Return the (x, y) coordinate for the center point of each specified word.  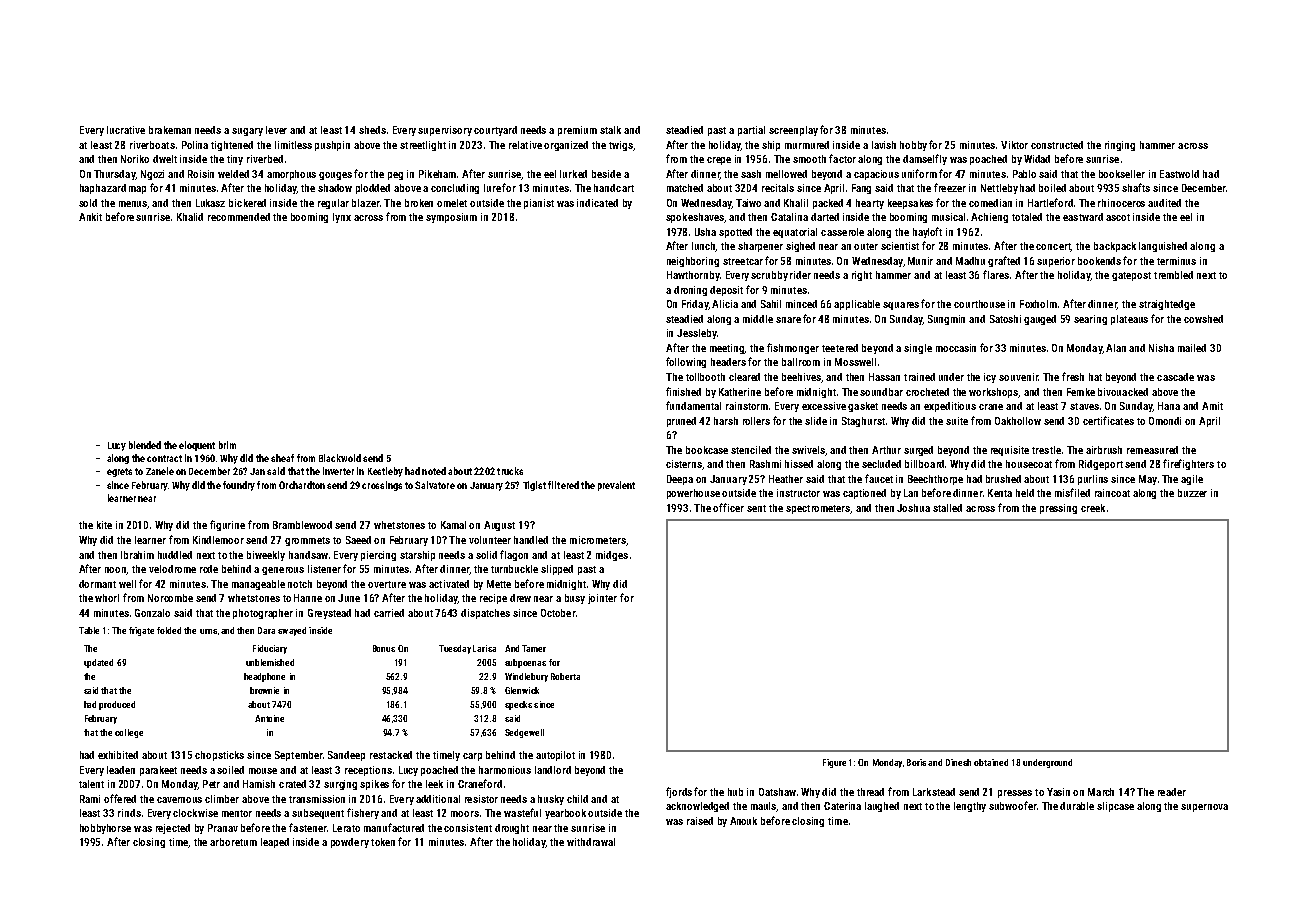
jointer (602, 599)
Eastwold (1179, 174)
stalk (610, 130)
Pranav (223, 828)
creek (1093, 508)
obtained (991, 762)
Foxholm (1038, 304)
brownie (264, 690)
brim (227, 445)
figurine (227, 525)
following (686, 362)
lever (276, 130)
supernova (1204, 808)
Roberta (565, 676)
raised (700, 821)
